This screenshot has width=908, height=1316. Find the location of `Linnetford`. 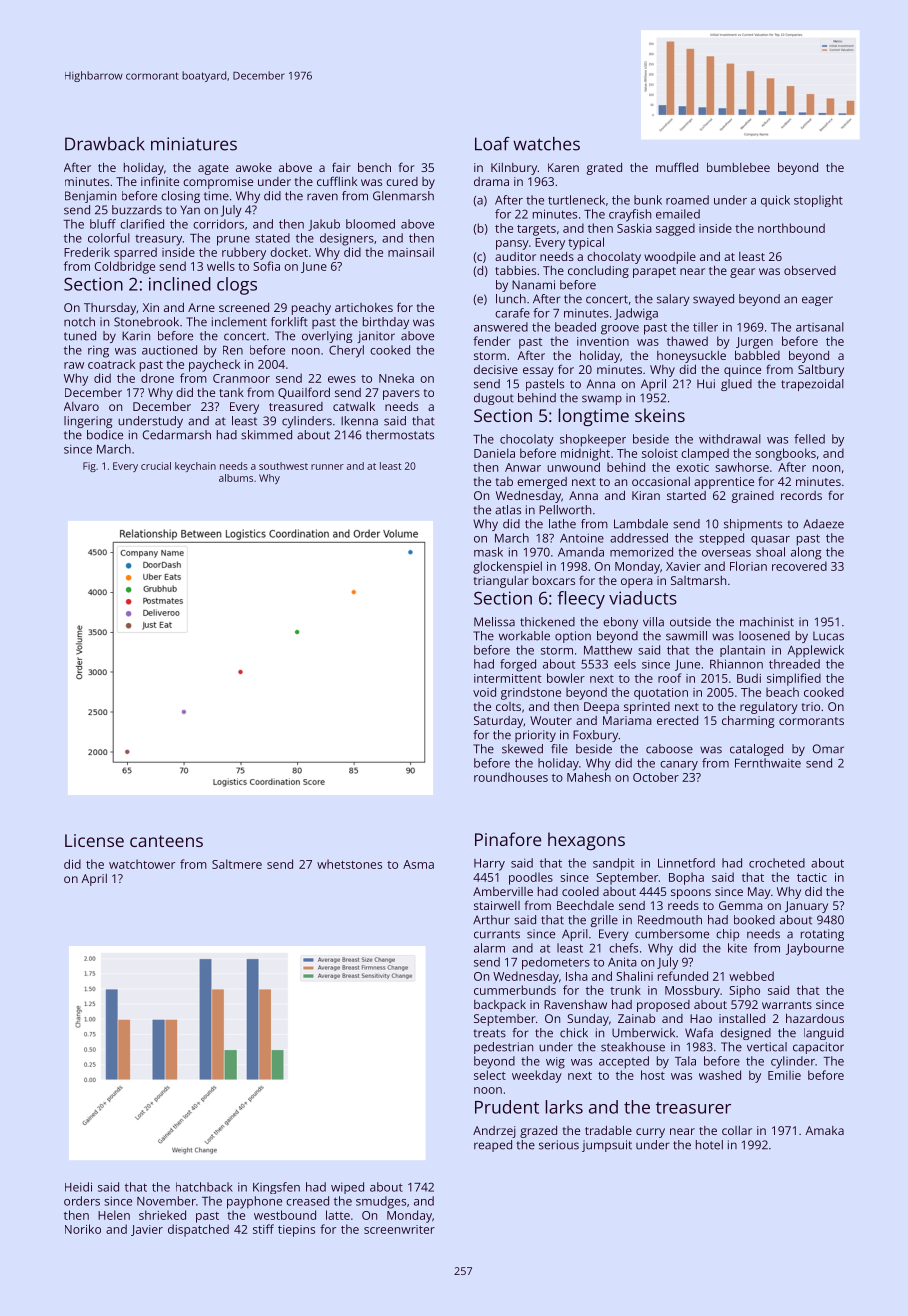

Linnetford is located at coordinates (686, 863).
